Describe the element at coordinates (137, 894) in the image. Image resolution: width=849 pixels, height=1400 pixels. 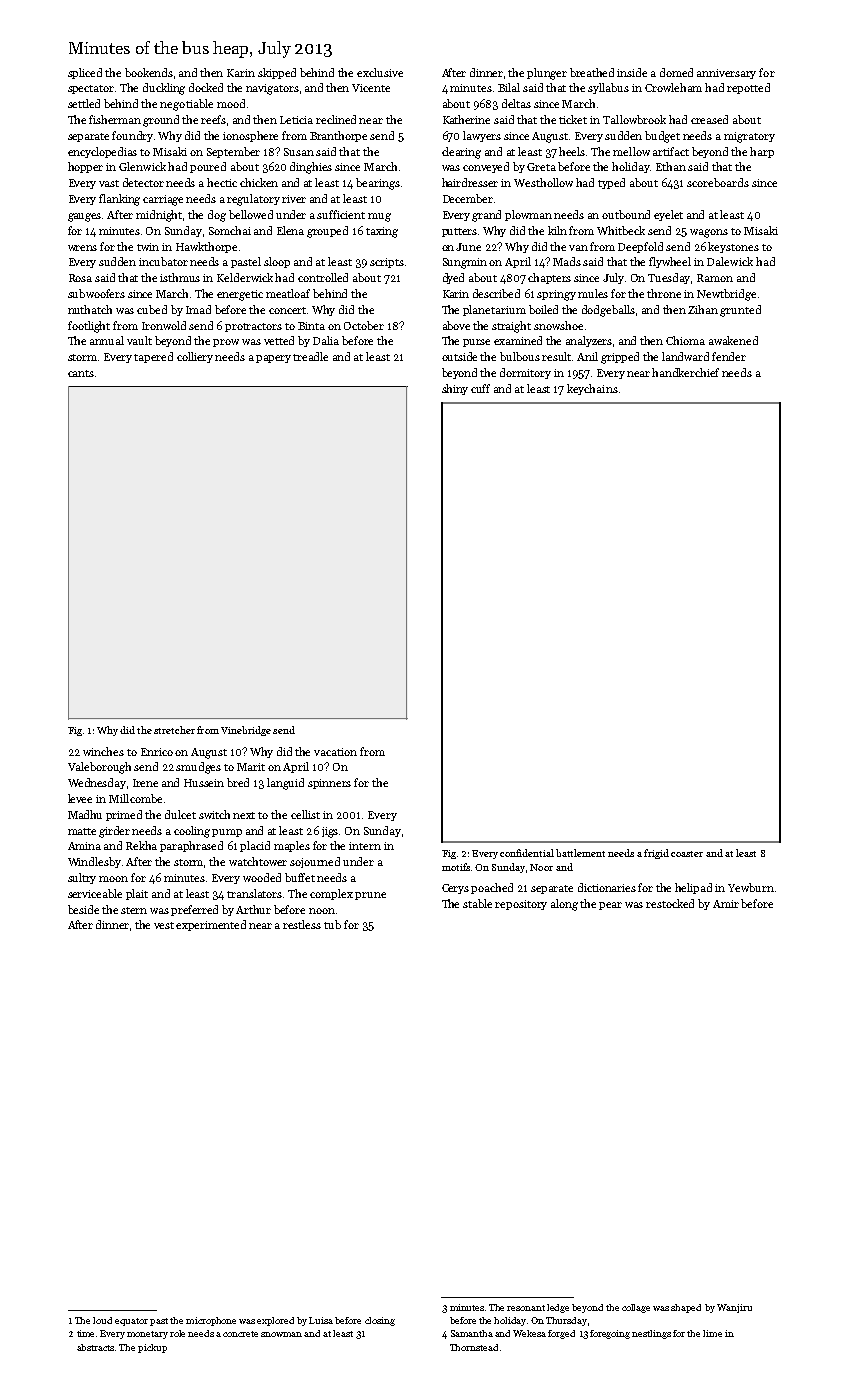
I see `plait` at that location.
